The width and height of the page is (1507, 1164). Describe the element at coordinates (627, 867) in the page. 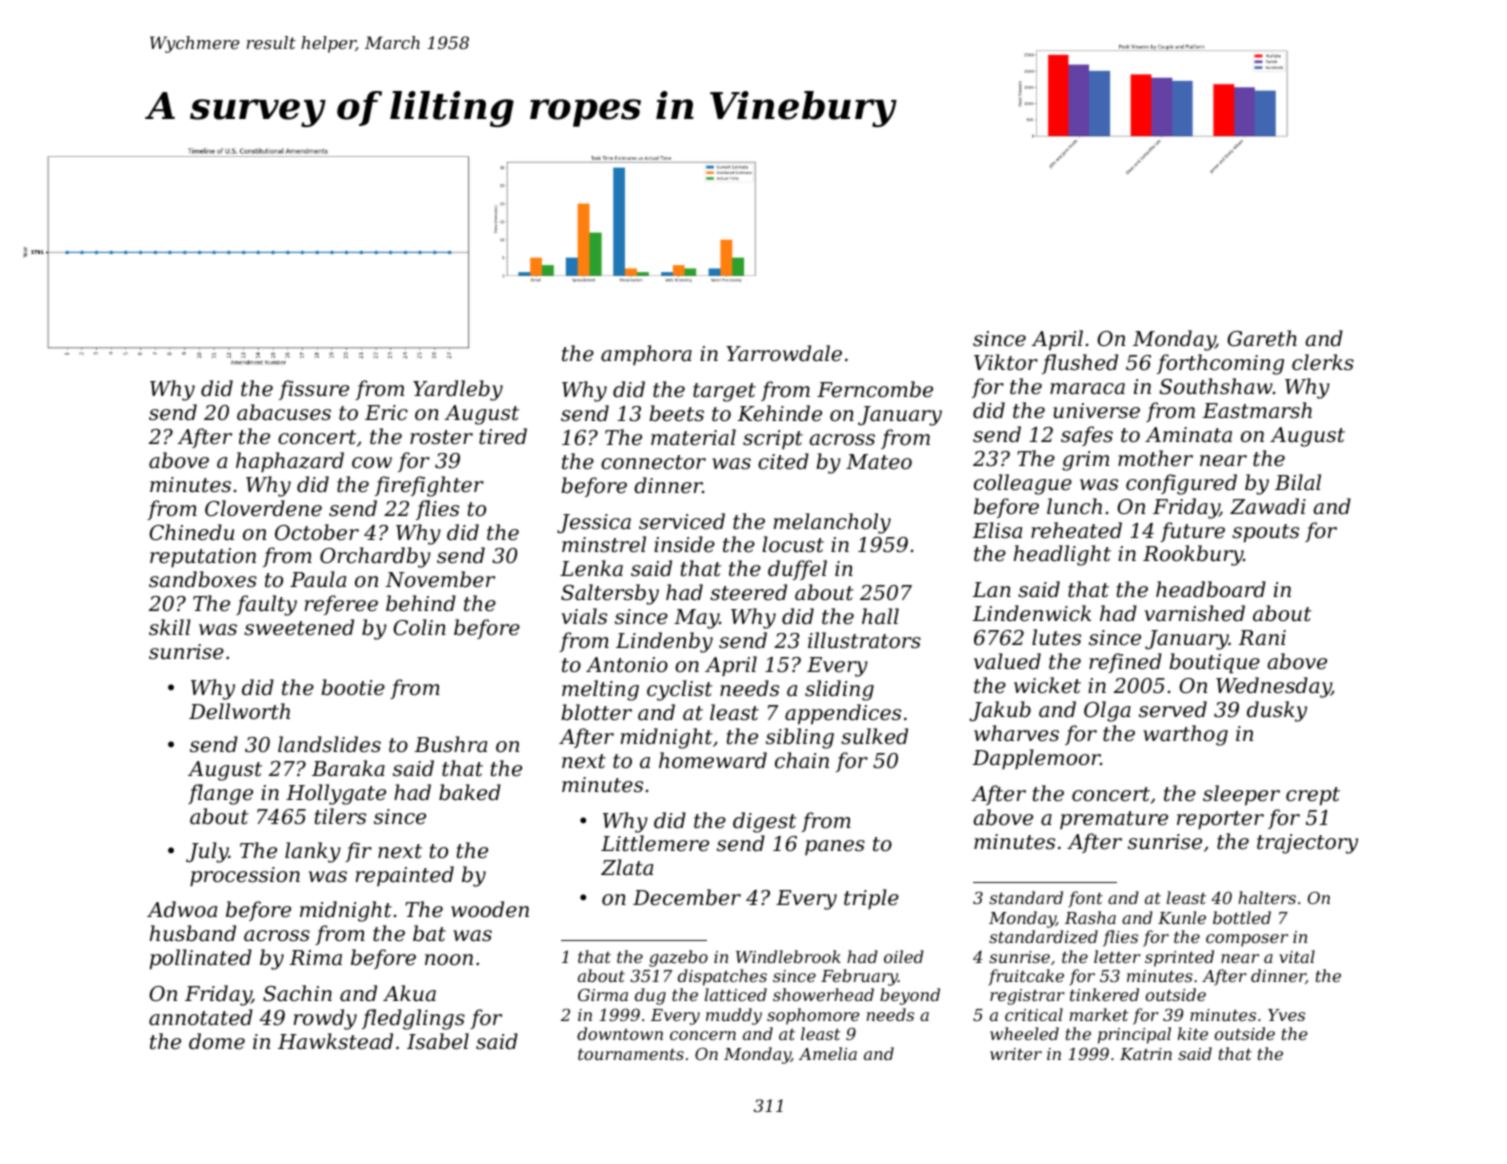

I see `Zlata` at that location.
